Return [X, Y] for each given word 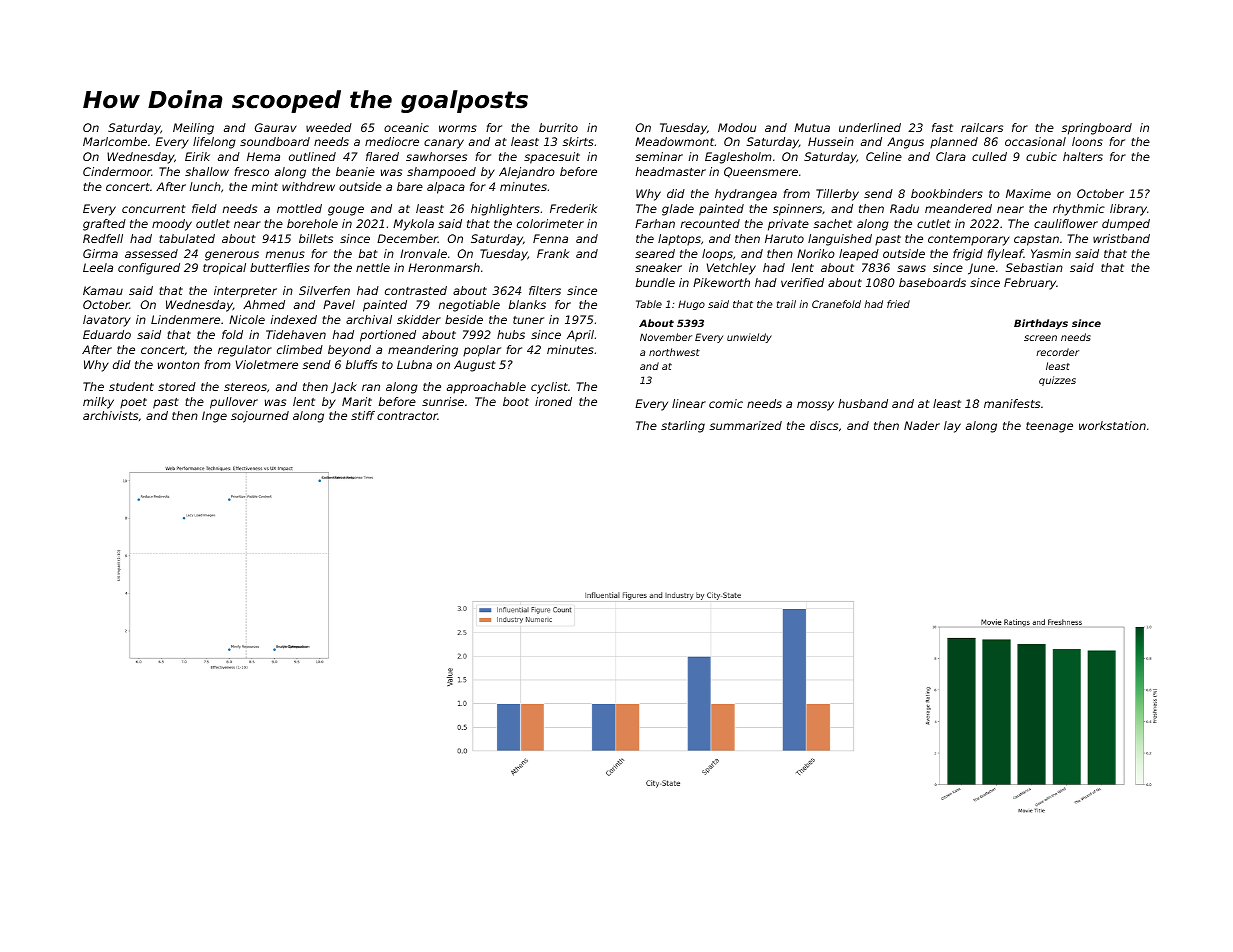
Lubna [414, 364]
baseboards [932, 282]
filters [545, 290]
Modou [737, 127]
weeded [329, 127]
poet [133, 403]
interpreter [245, 292]
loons [1087, 141]
